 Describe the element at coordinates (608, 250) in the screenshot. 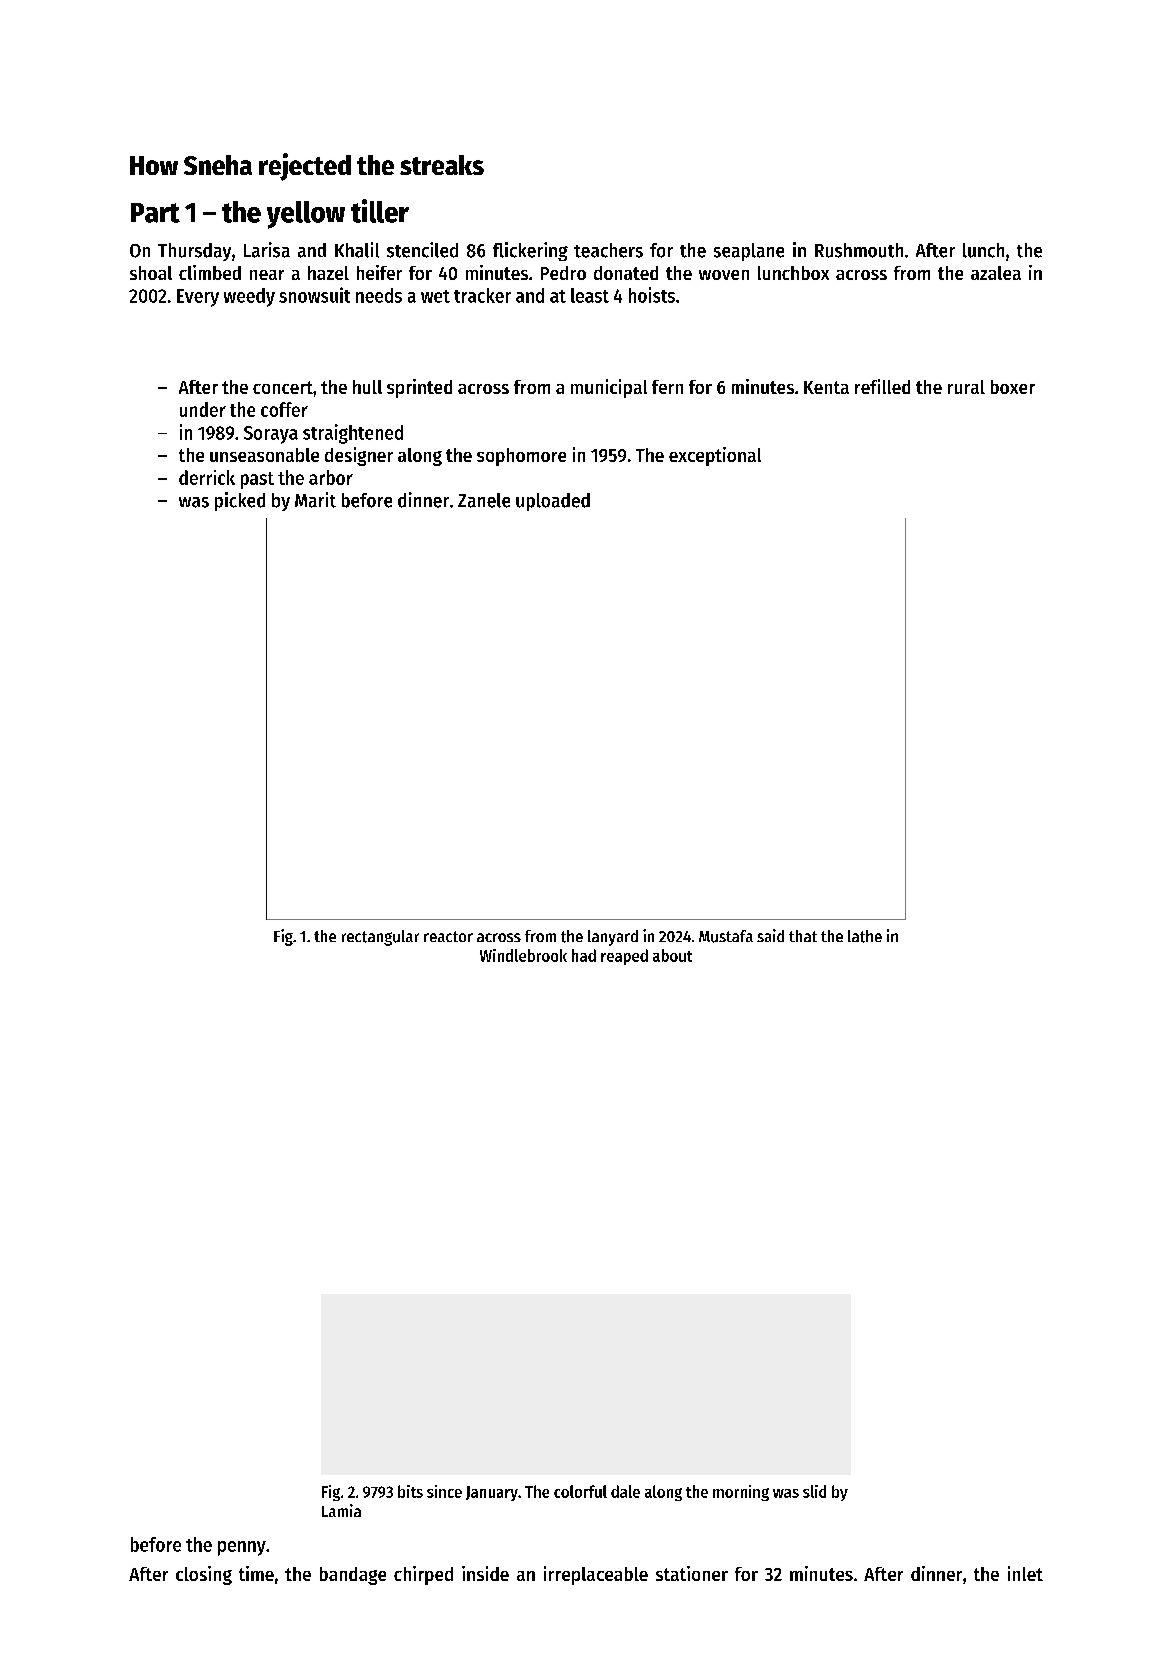

I see `teachers` at that location.
